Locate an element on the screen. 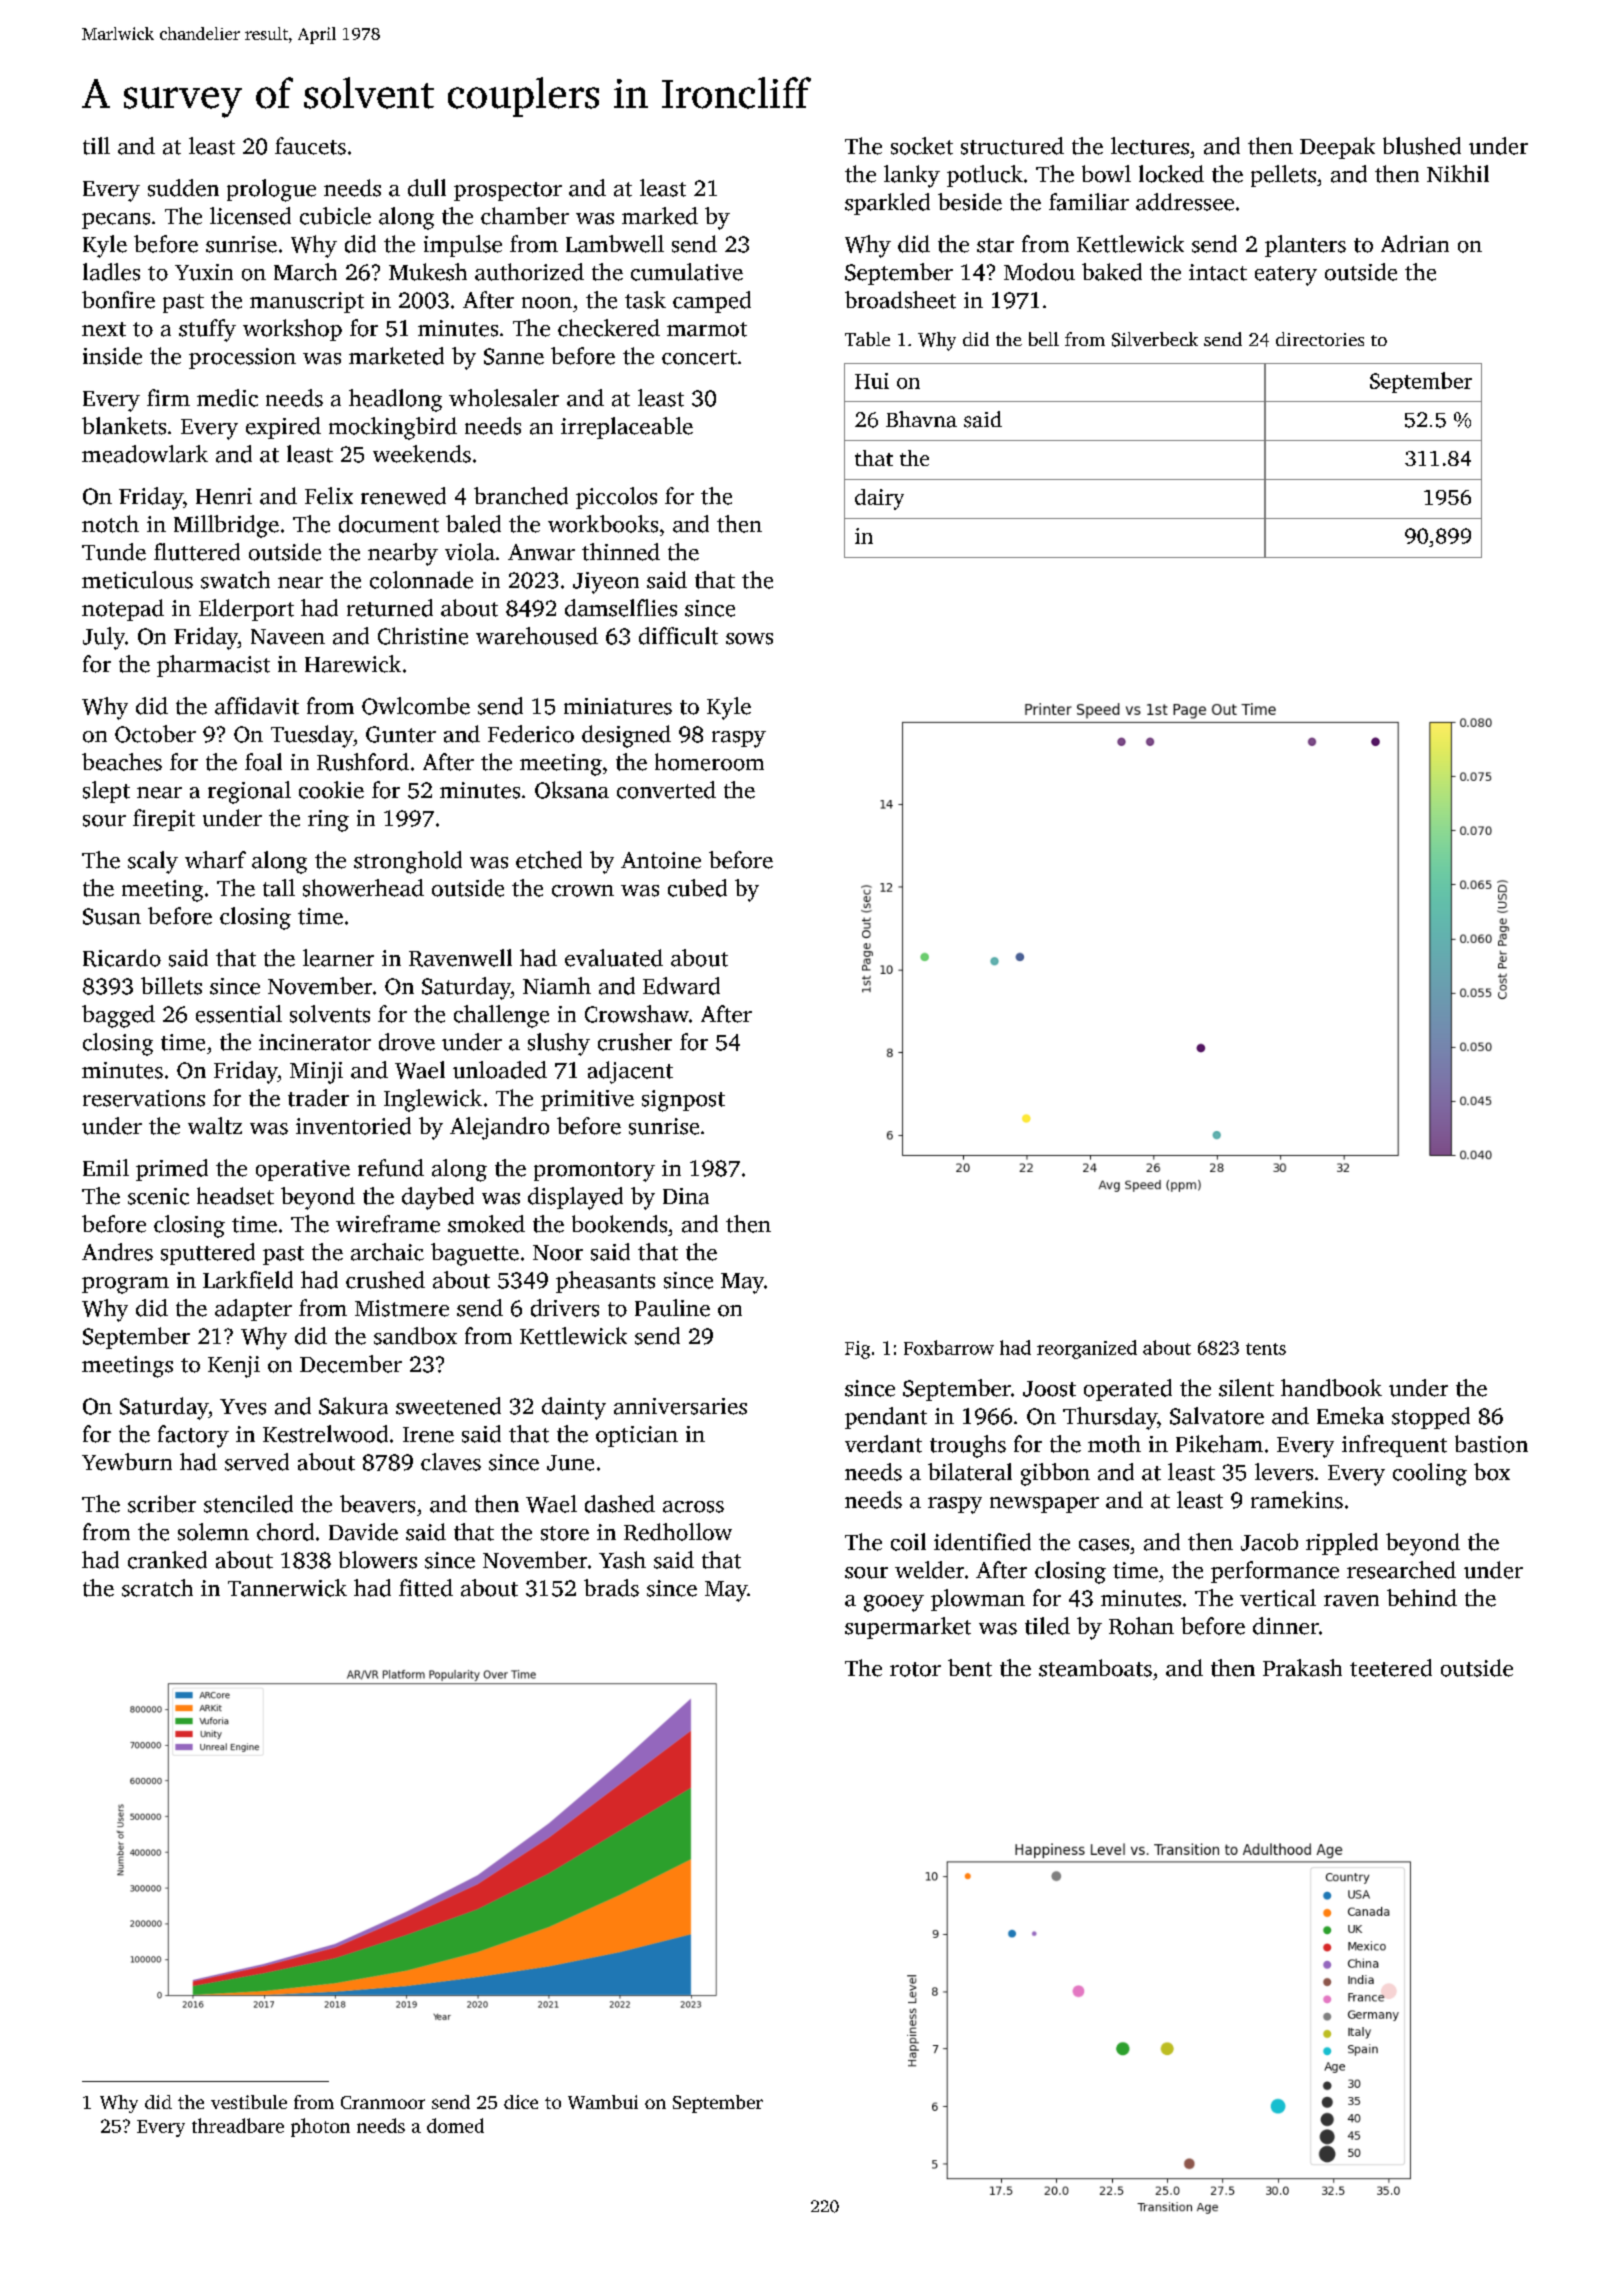 The height and width of the screenshot is (2292, 1620). dairy is located at coordinates (879, 499).
